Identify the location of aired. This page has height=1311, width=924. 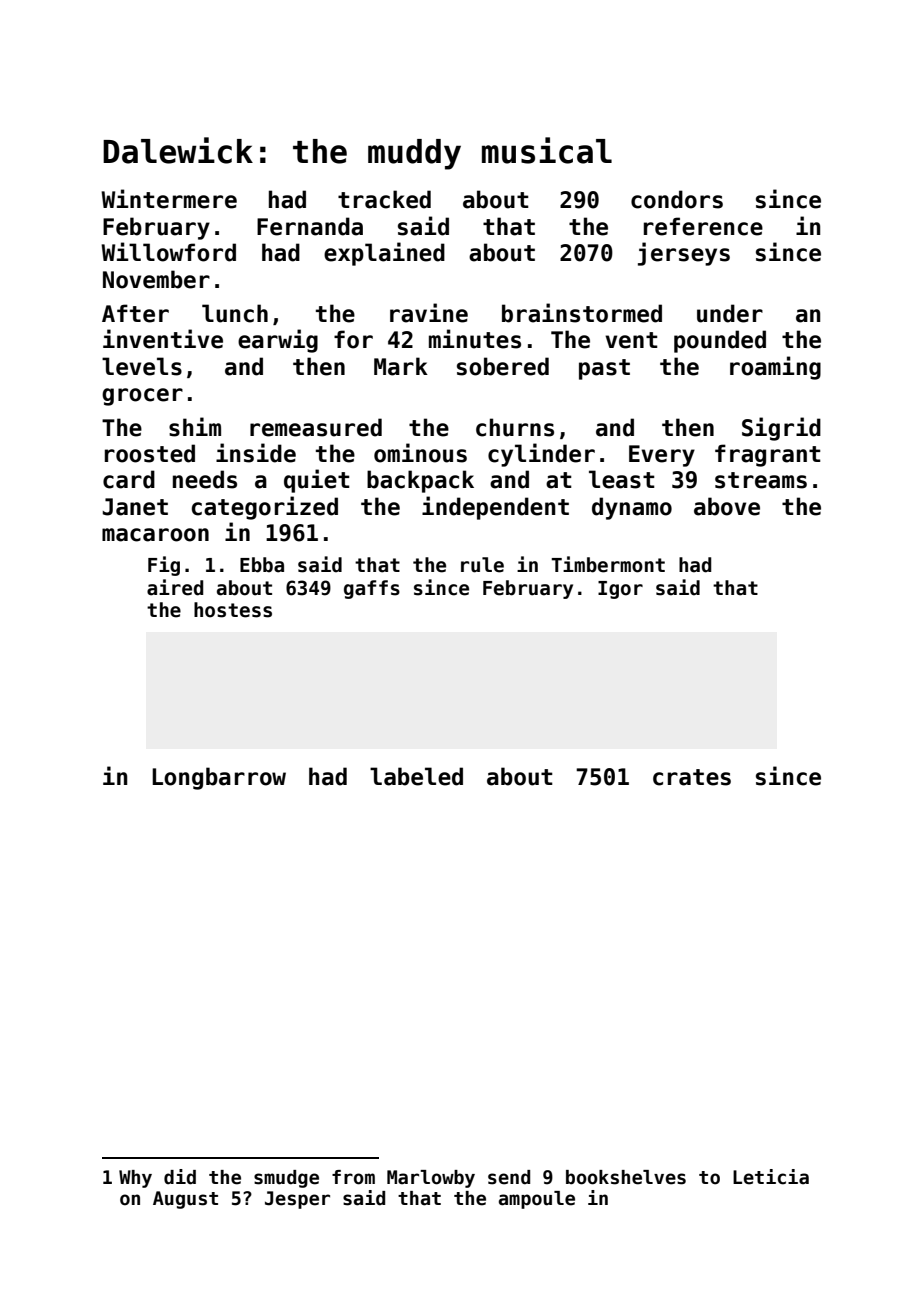
(175, 587).
